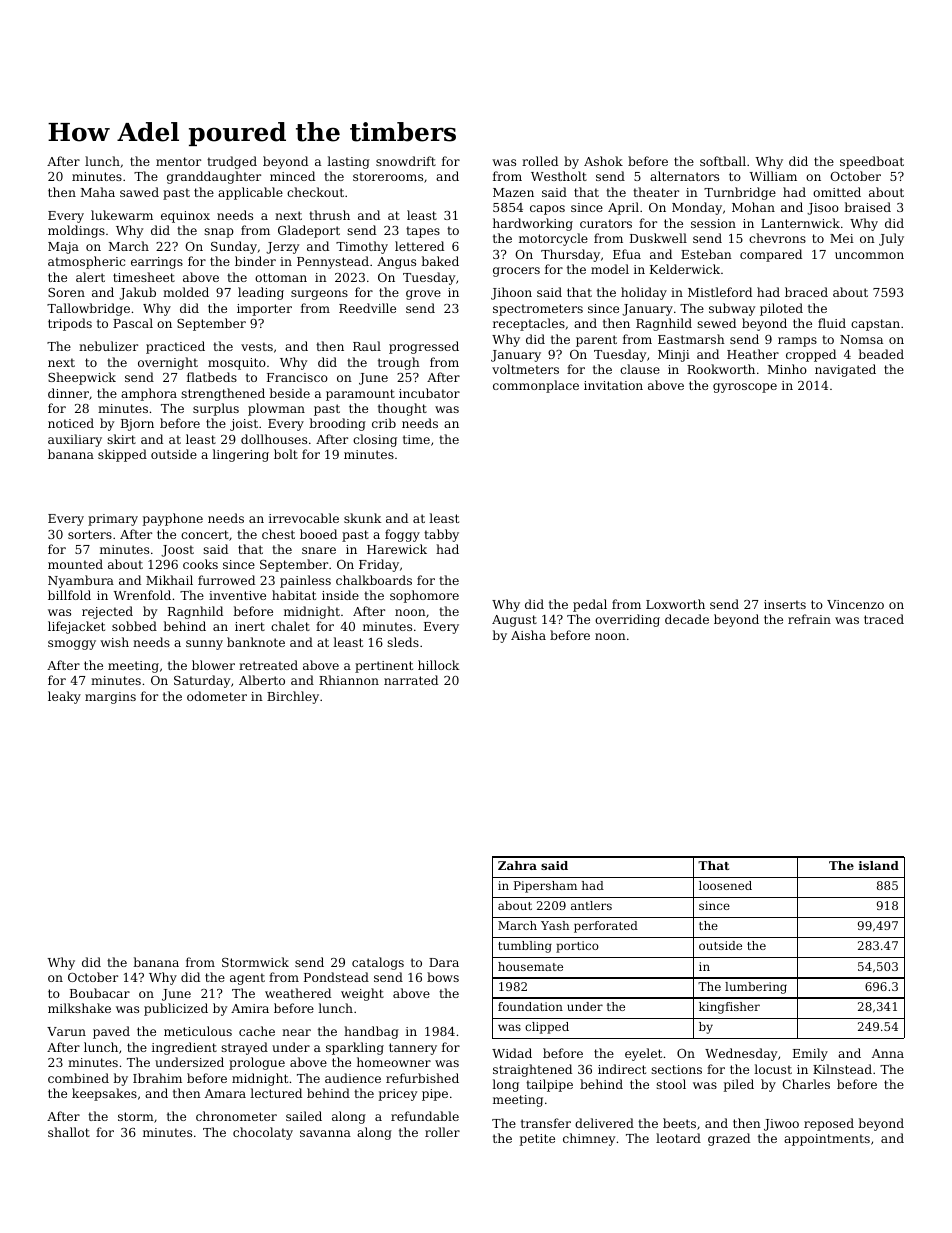 The image size is (952, 1233). What do you see at coordinates (756, 988) in the screenshot?
I see `lumbering` at bounding box center [756, 988].
